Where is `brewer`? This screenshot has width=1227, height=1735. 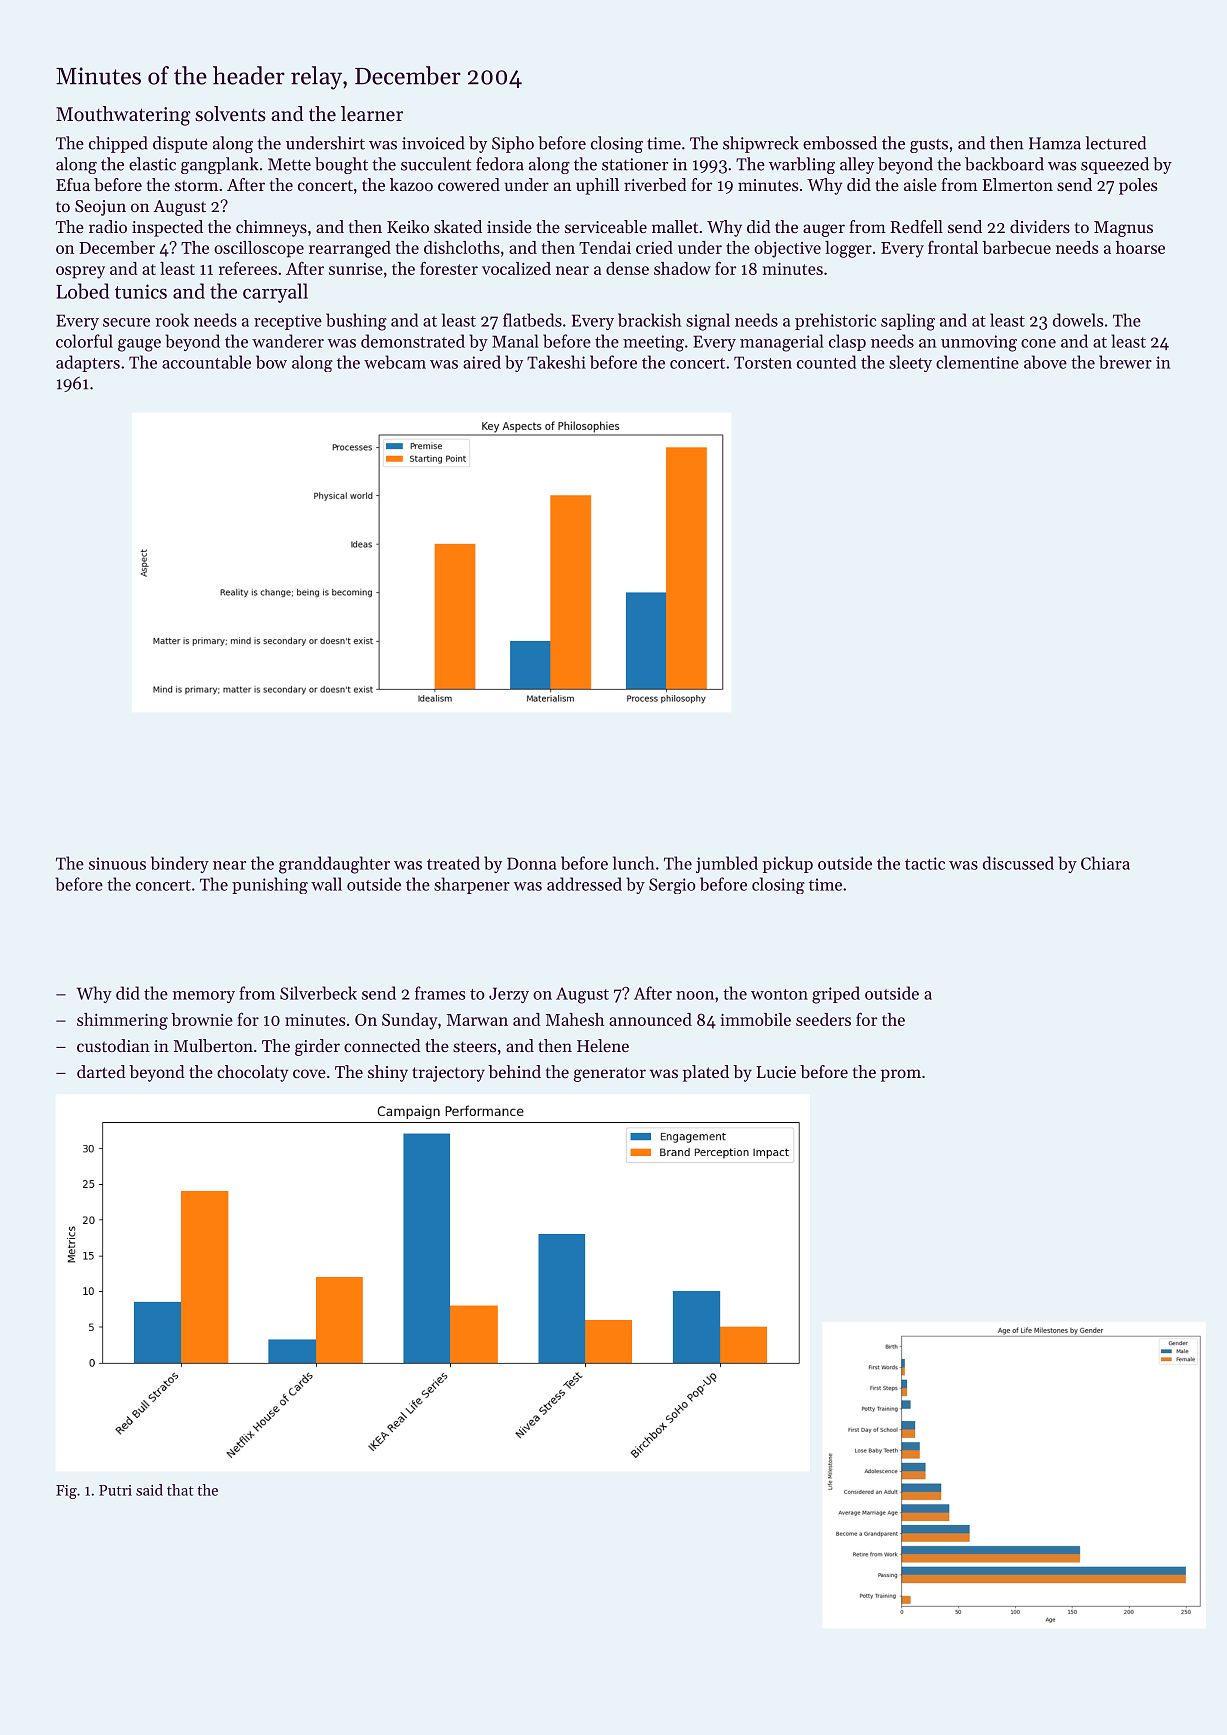
brewer is located at coordinates (1125, 362).
